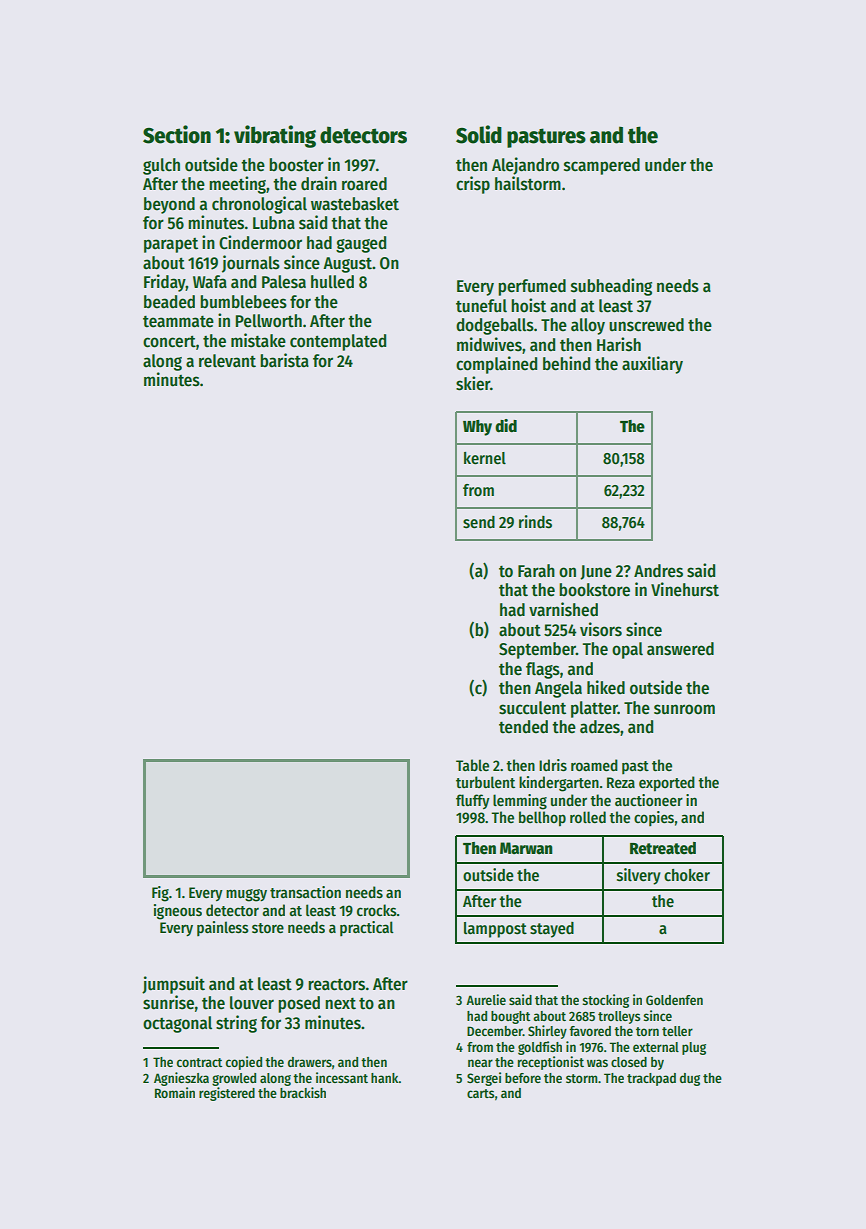 This screenshot has height=1229, width=866. I want to click on Why, so click(477, 428).
